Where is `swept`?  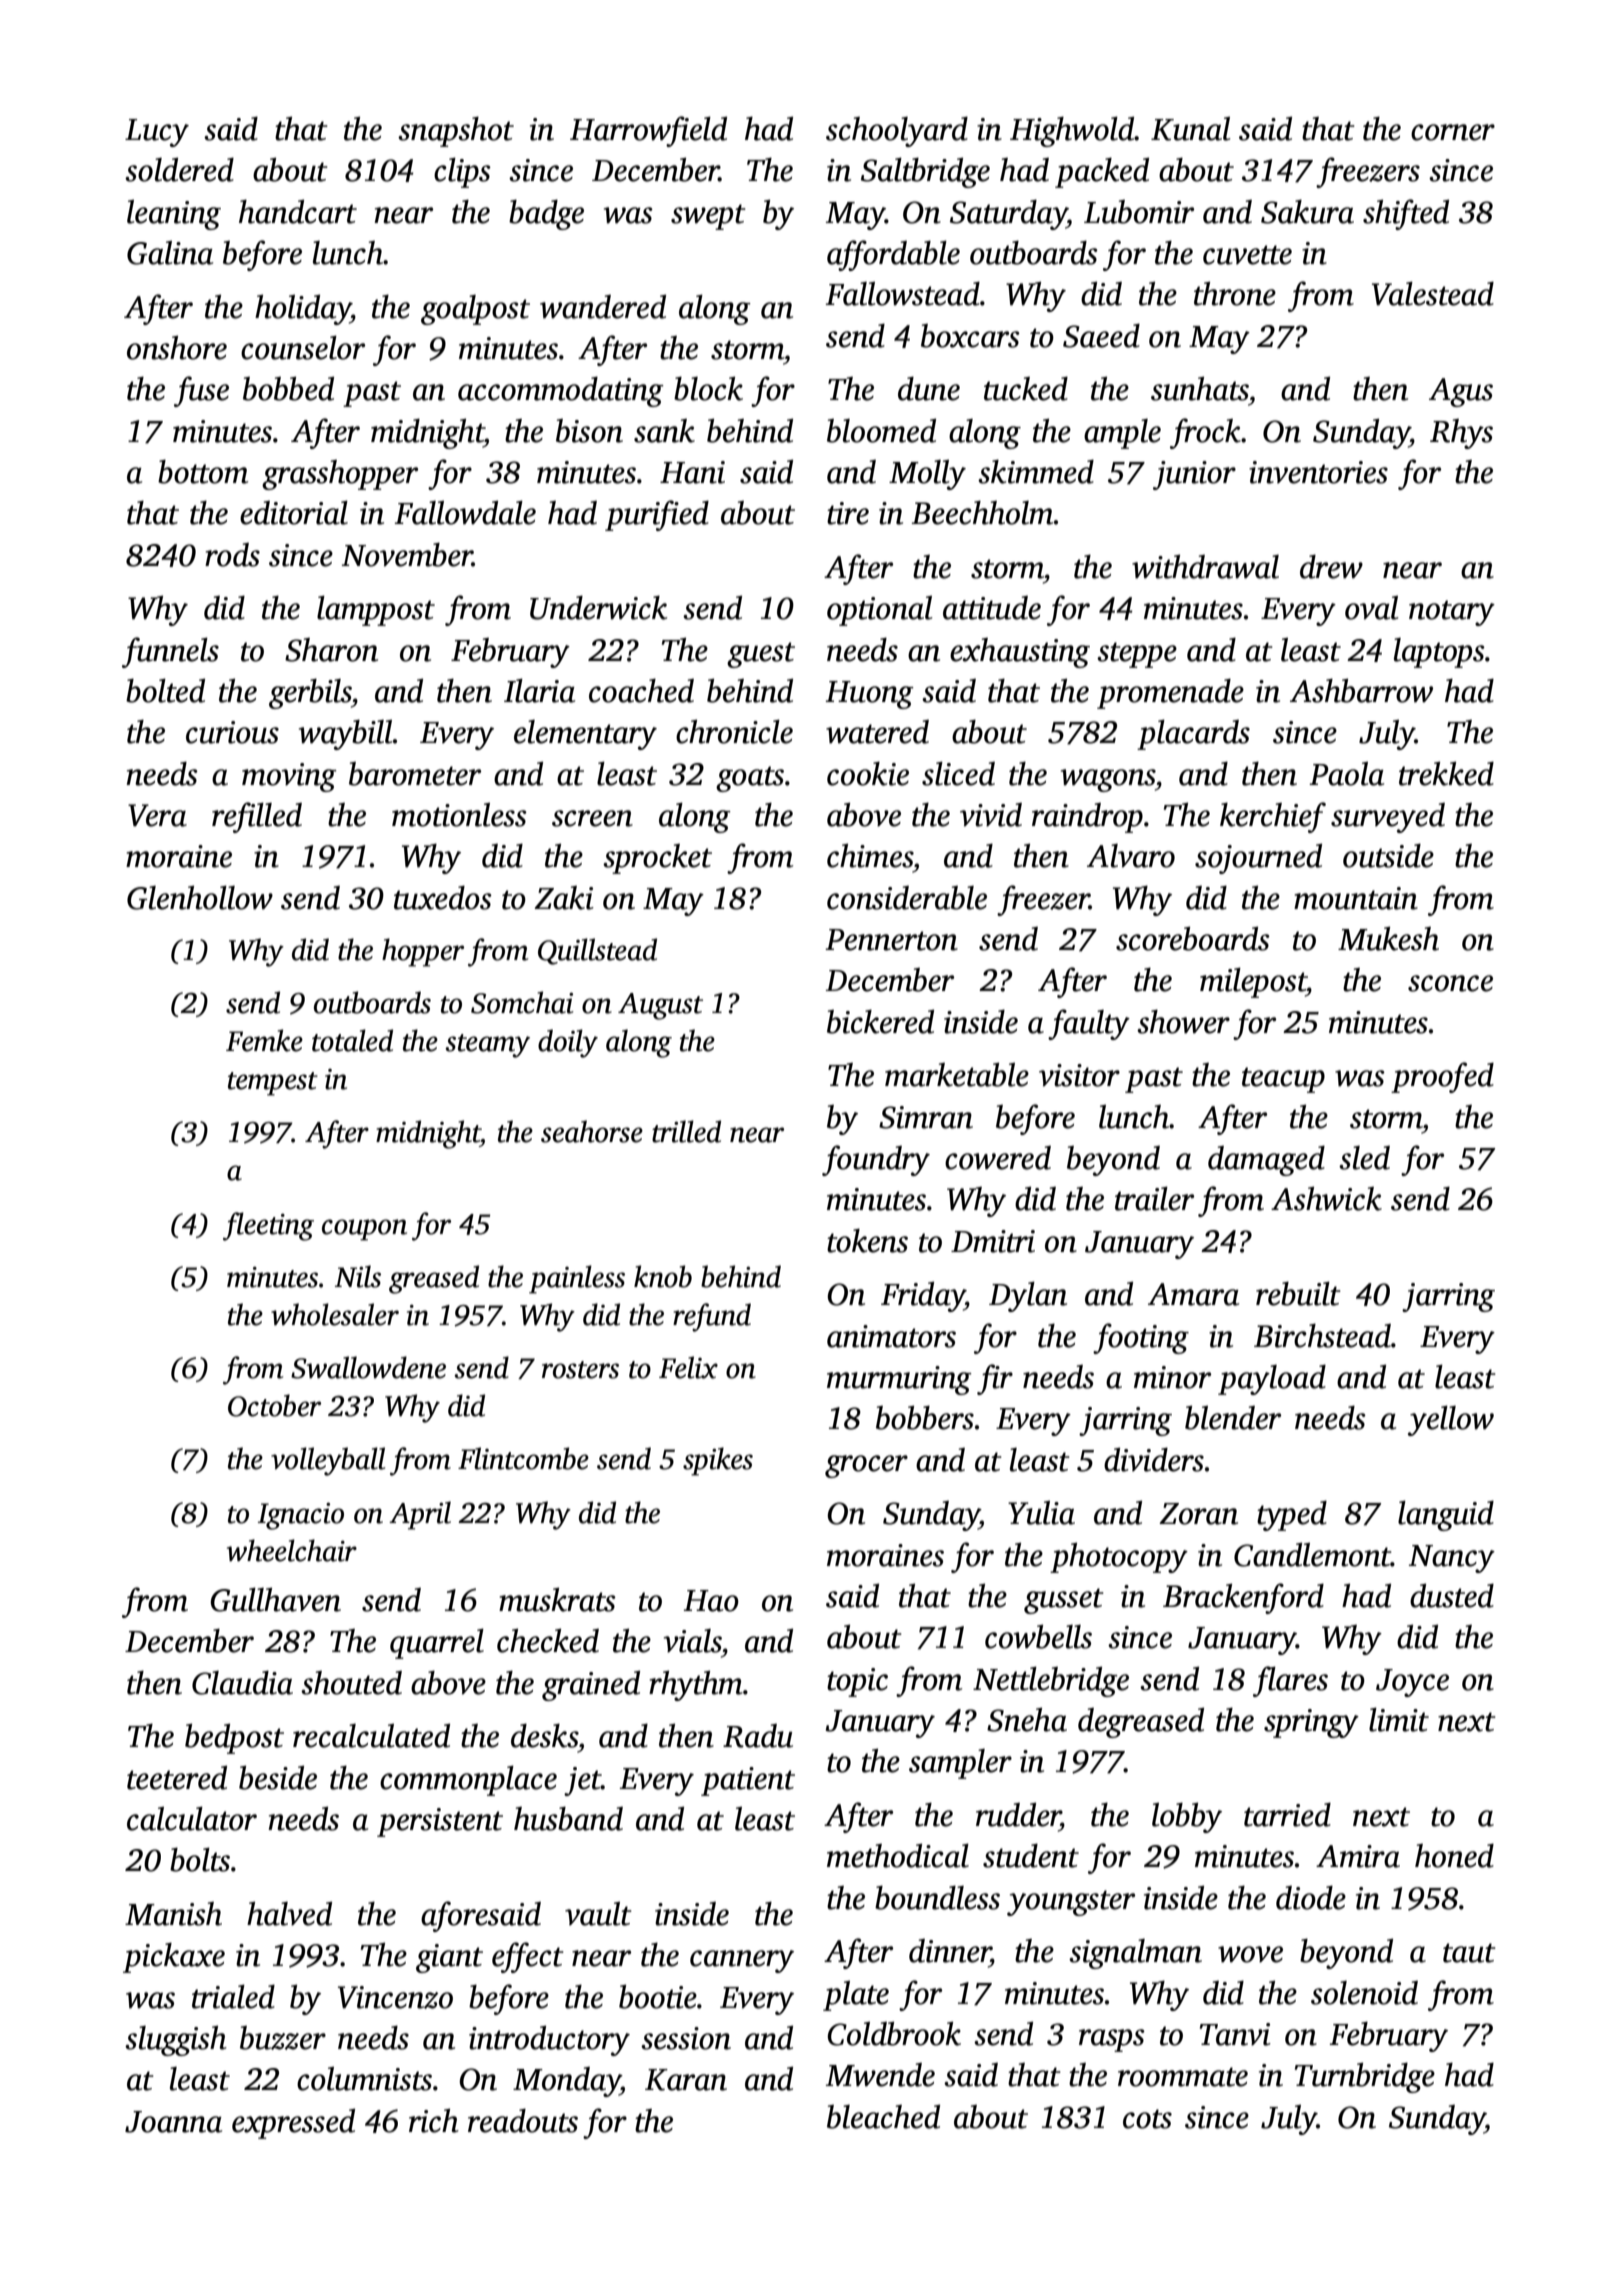 swept is located at coordinates (708, 217).
